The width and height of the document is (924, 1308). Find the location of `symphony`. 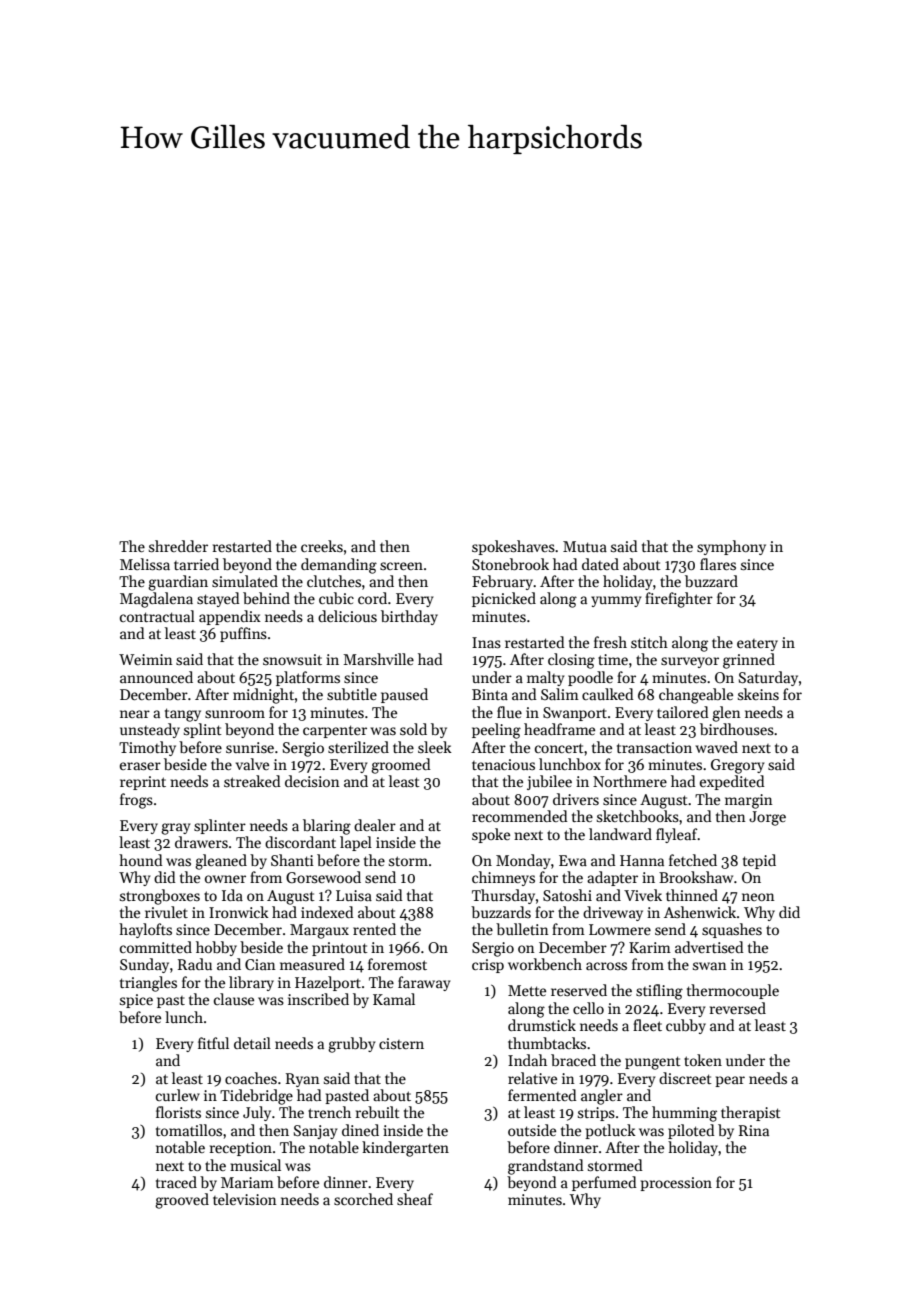

symphony is located at coordinates (731, 547).
